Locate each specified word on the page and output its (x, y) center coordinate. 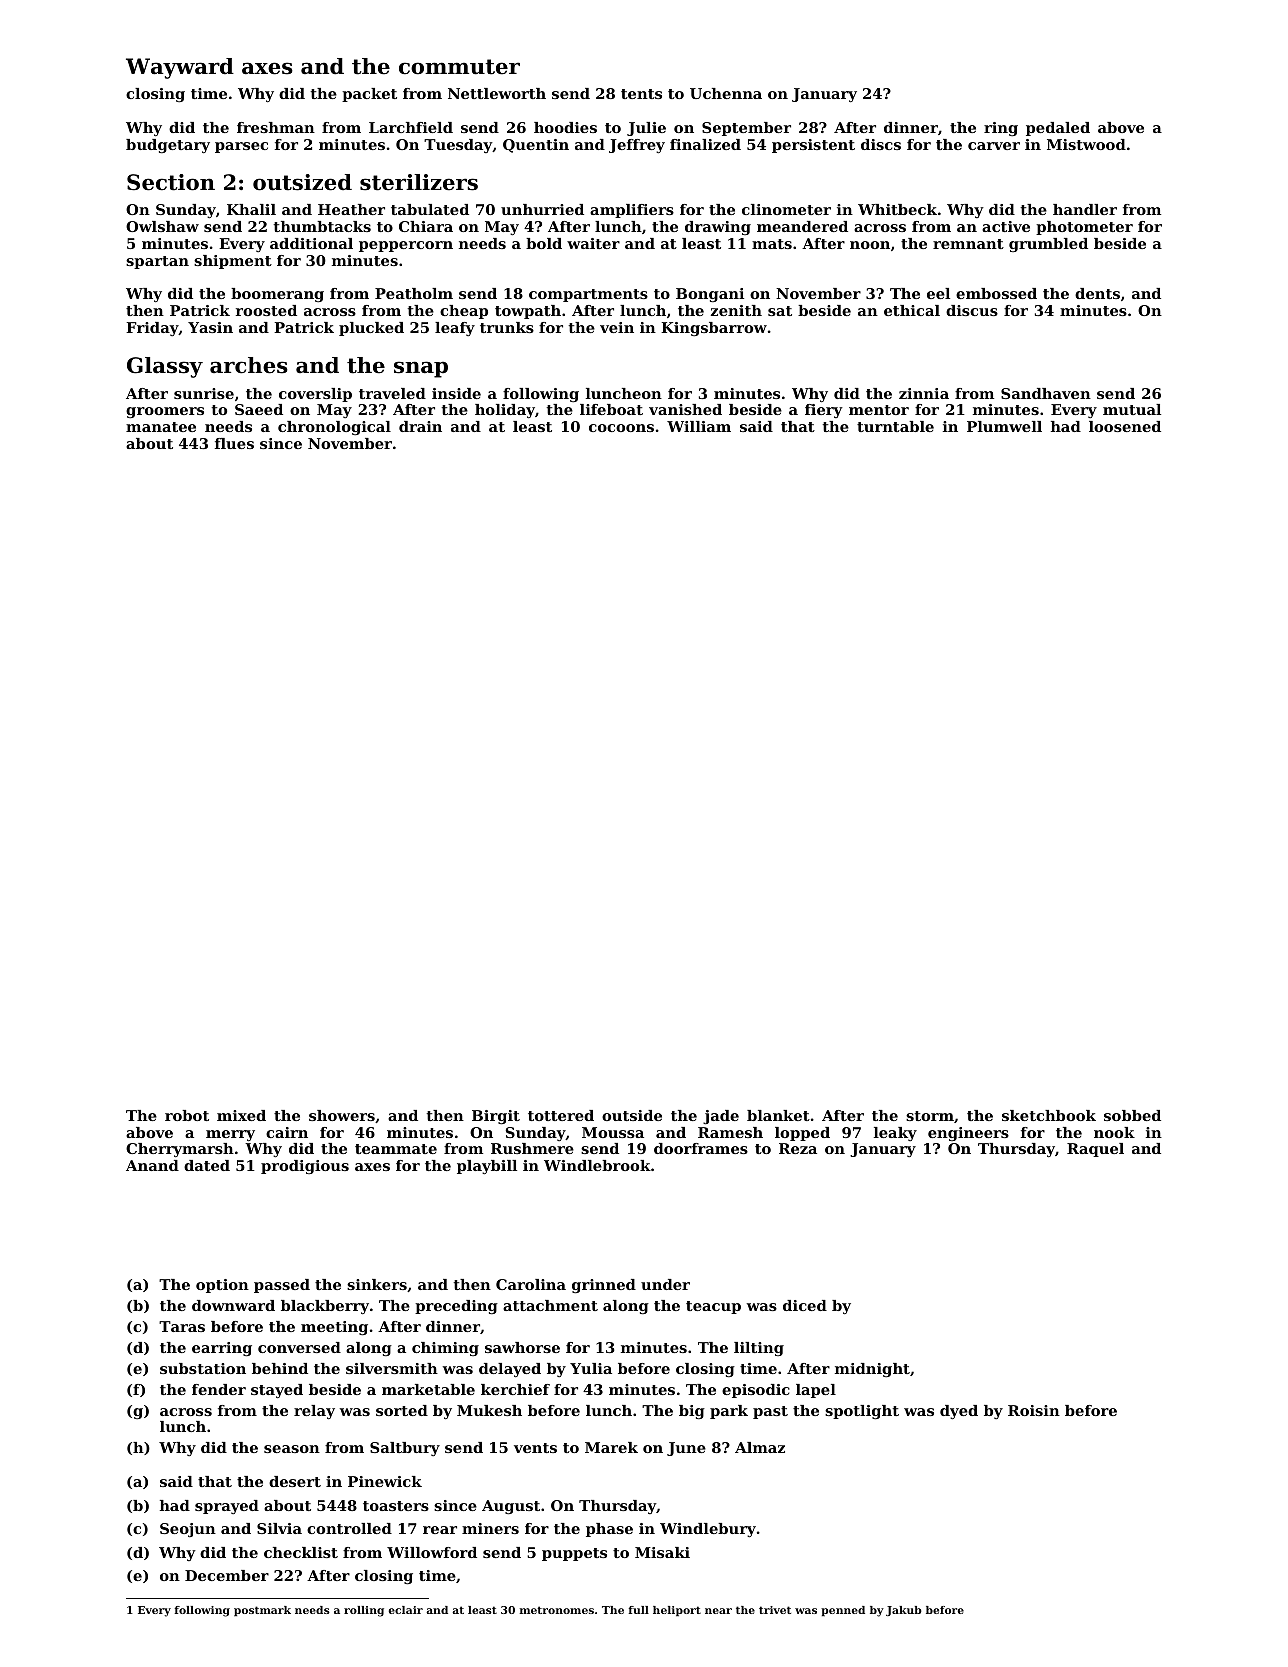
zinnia (924, 393)
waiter (593, 243)
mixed (241, 1115)
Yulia (591, 1368)
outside (632, 1115)
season (292, 1449)
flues (234, 443)
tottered (561, 1115)
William (699, 426)
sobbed (1132, 1115)
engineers (968, 1134)
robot (187, 1115)
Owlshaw (162, 226)
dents (1097, 293)
